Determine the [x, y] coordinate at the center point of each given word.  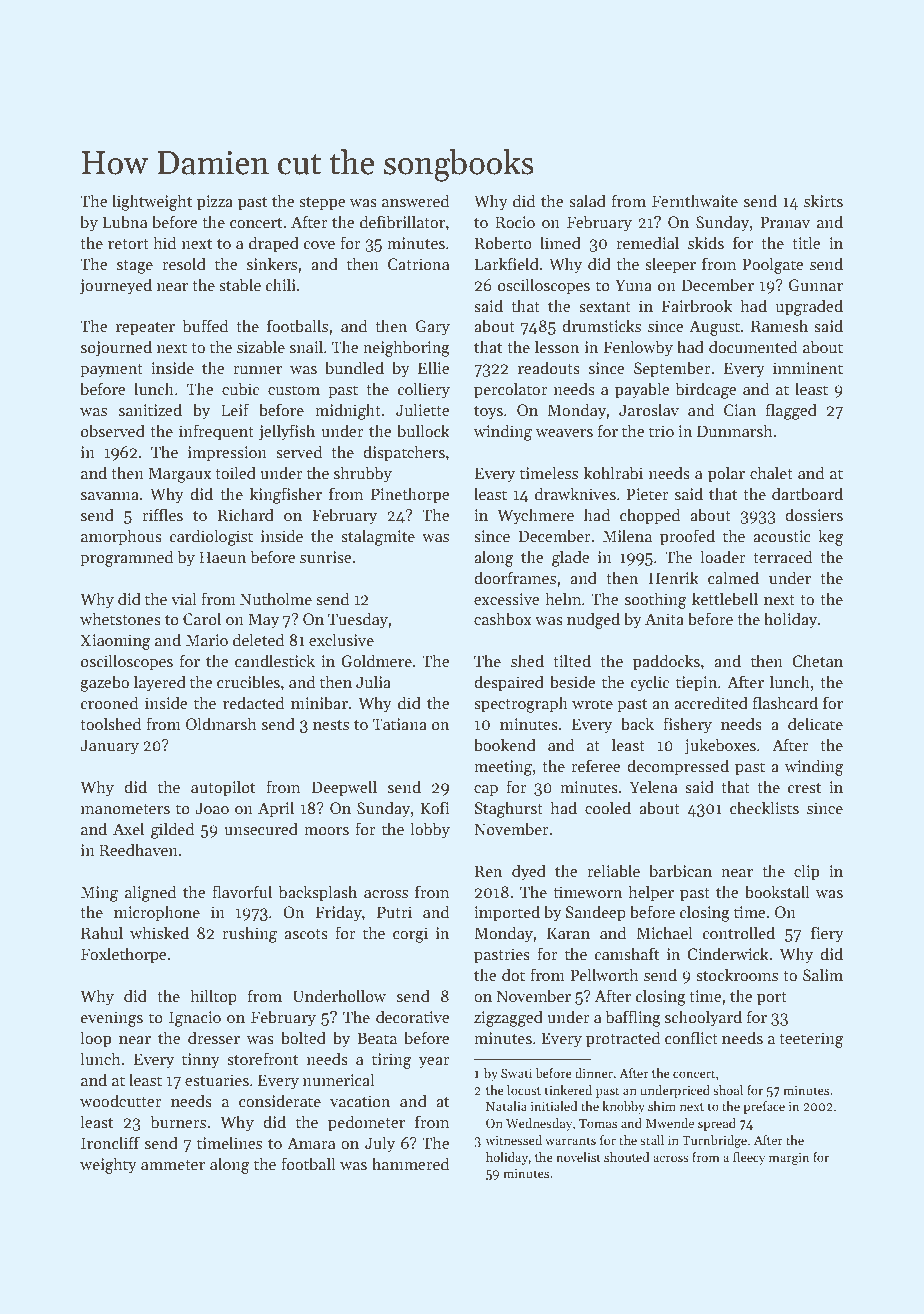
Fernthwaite [695, 201]
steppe [322, 204]
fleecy [749, 1158]
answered [415, 201]
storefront [262, 1059]
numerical [338, 1080]
